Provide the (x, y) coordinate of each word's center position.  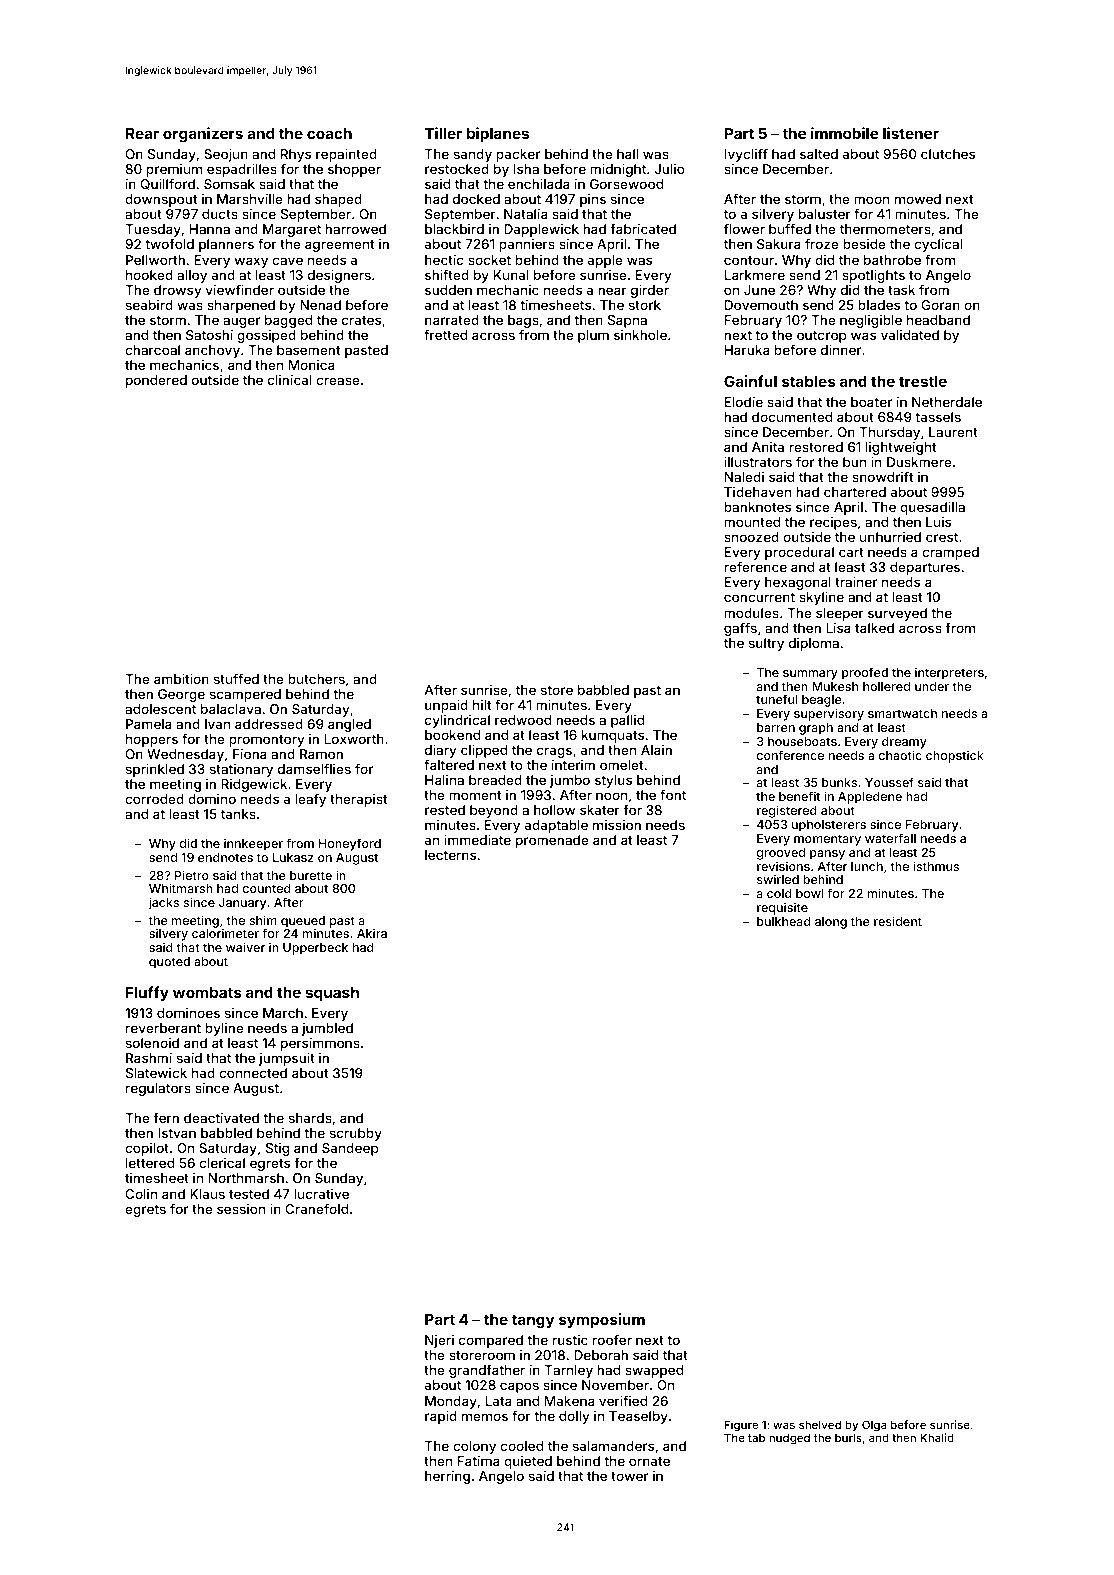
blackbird (454, 229)
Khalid (937, 1437)
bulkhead (784, 921)
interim (573, 765)
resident (898, 921)
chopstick (954, 756)
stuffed (236, 678)
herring (447, 1477)
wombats (207, 992)
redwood (523, 720)
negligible (871, 321)
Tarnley (568, 1371)
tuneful (777, 699)
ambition (181, 679)
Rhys (296, 155)
